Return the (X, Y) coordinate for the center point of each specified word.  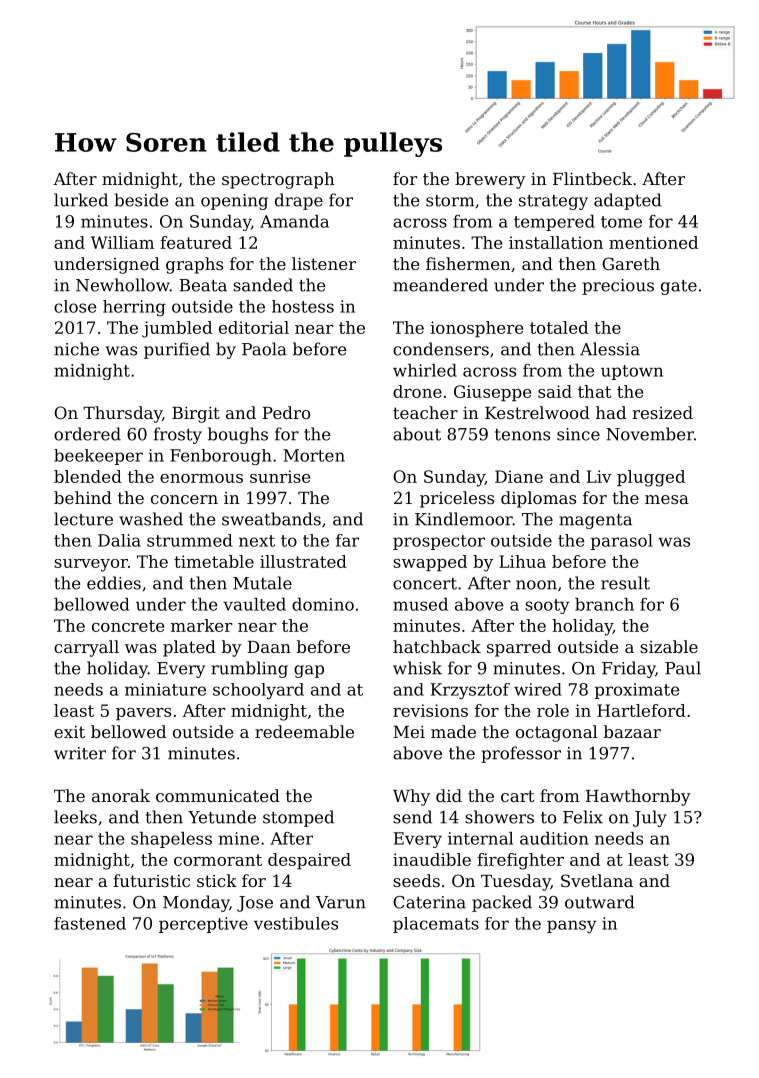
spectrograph (278, 180)
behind (83, 497)
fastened (90, 923)
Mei (409, 732)
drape (299, 201)
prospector (439, 542)
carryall (86, 648)
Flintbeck (592, 178)
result (625, 583)
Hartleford (641, 710)
